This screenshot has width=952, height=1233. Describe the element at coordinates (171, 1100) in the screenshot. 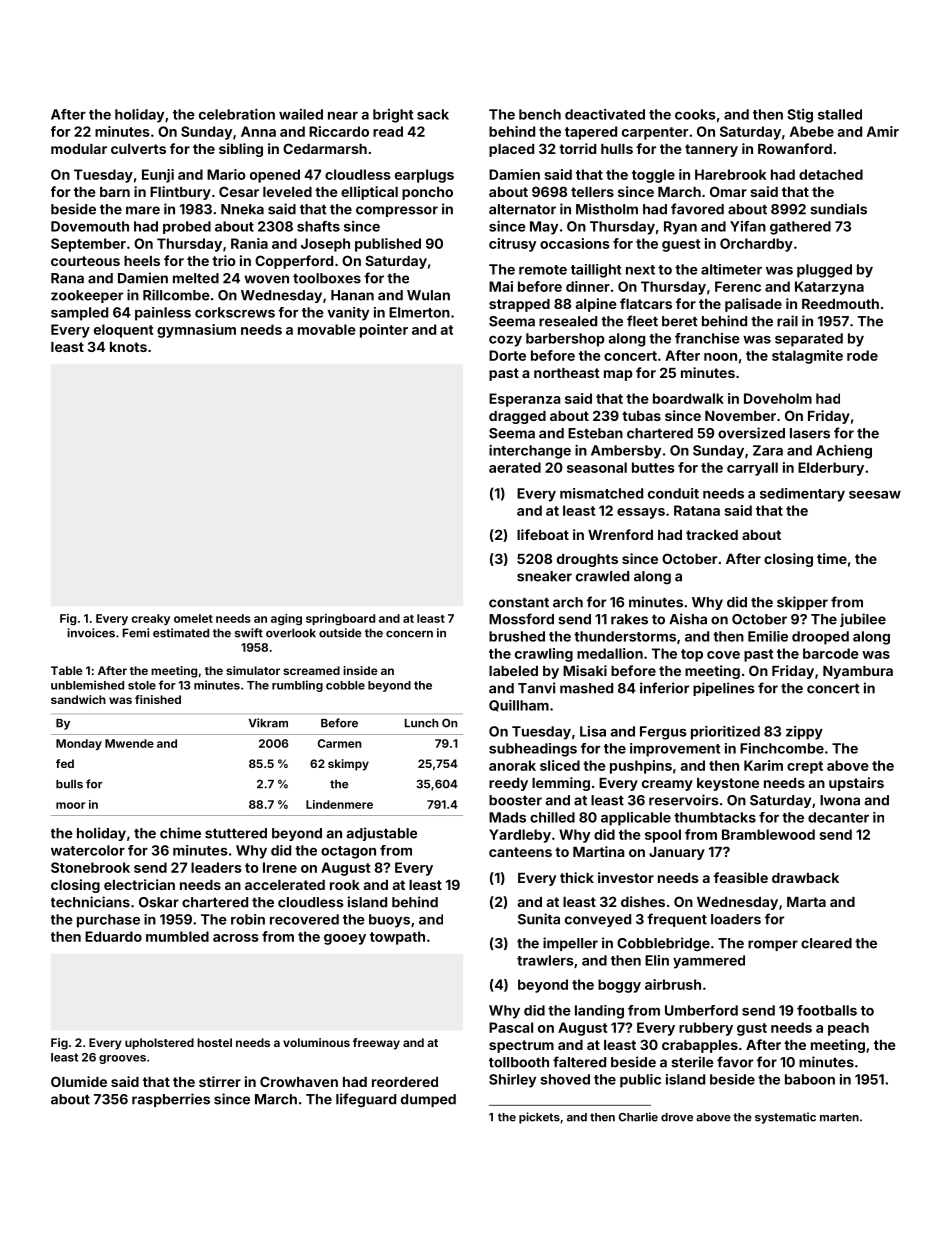

I see `raspberries` at that location.
